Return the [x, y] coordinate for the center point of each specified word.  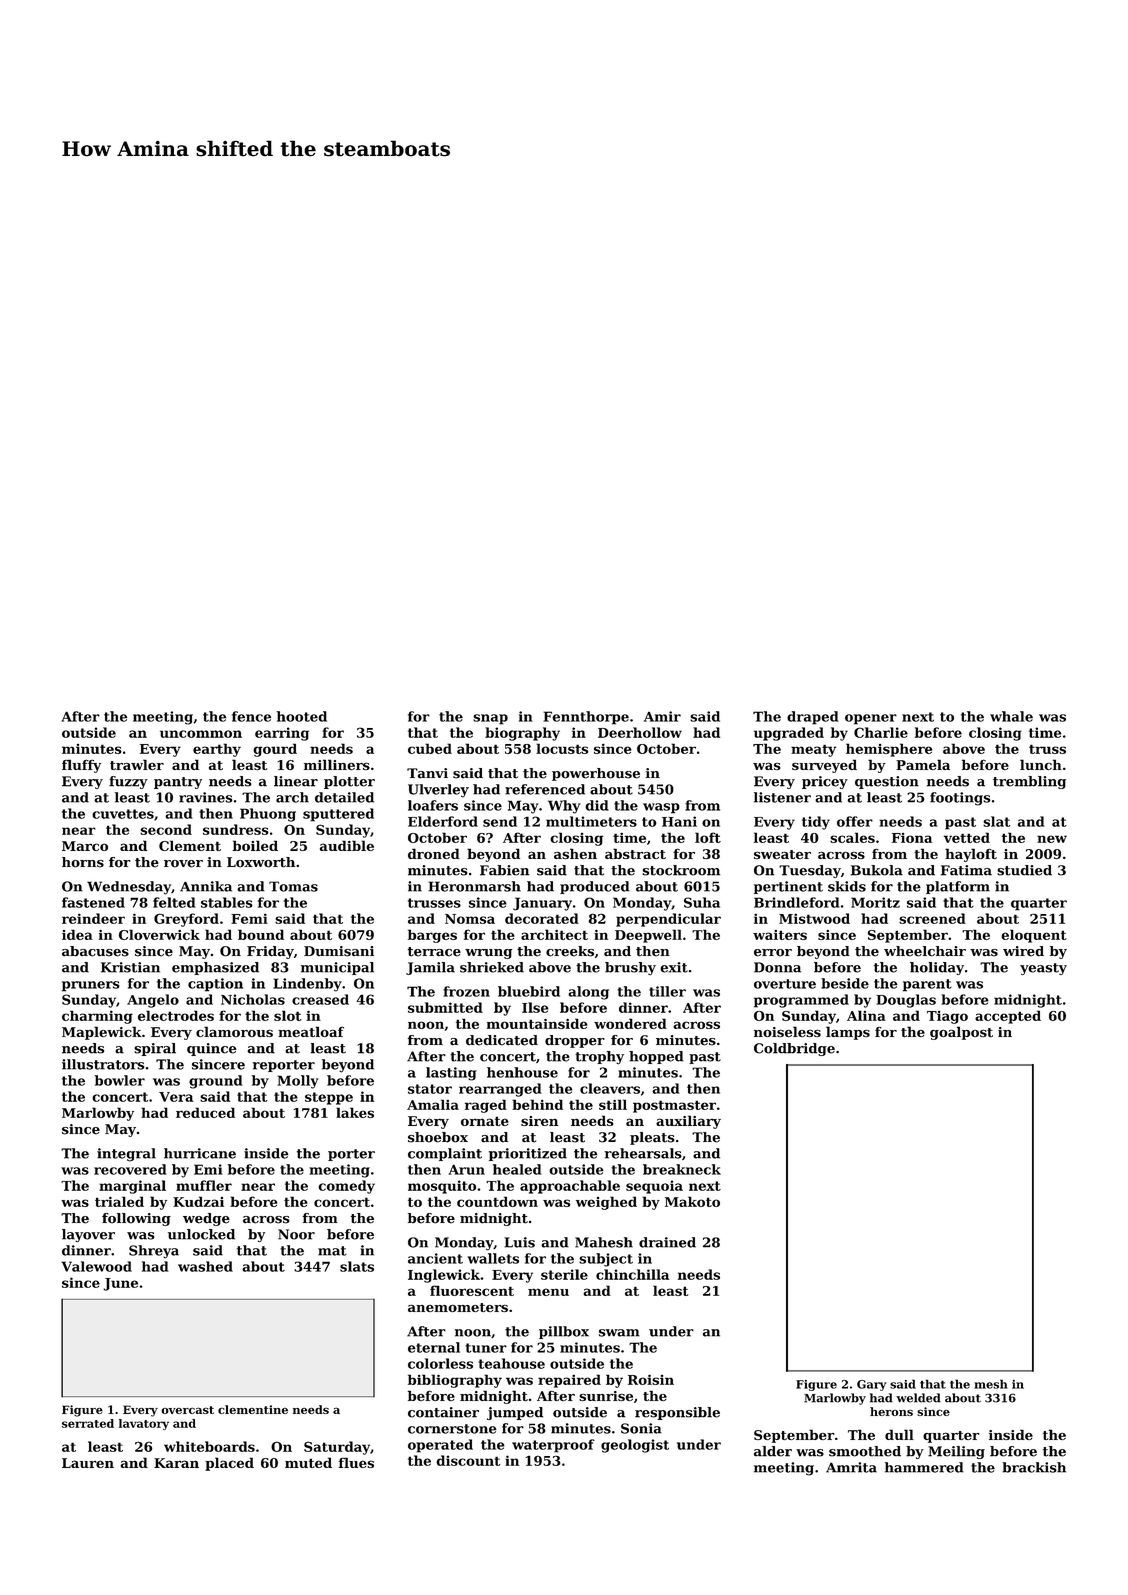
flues [356, 1462]
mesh [991, 1384]
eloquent [1034, 936]
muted [308, 1462]
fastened [93, 902]
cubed [430, 748]
